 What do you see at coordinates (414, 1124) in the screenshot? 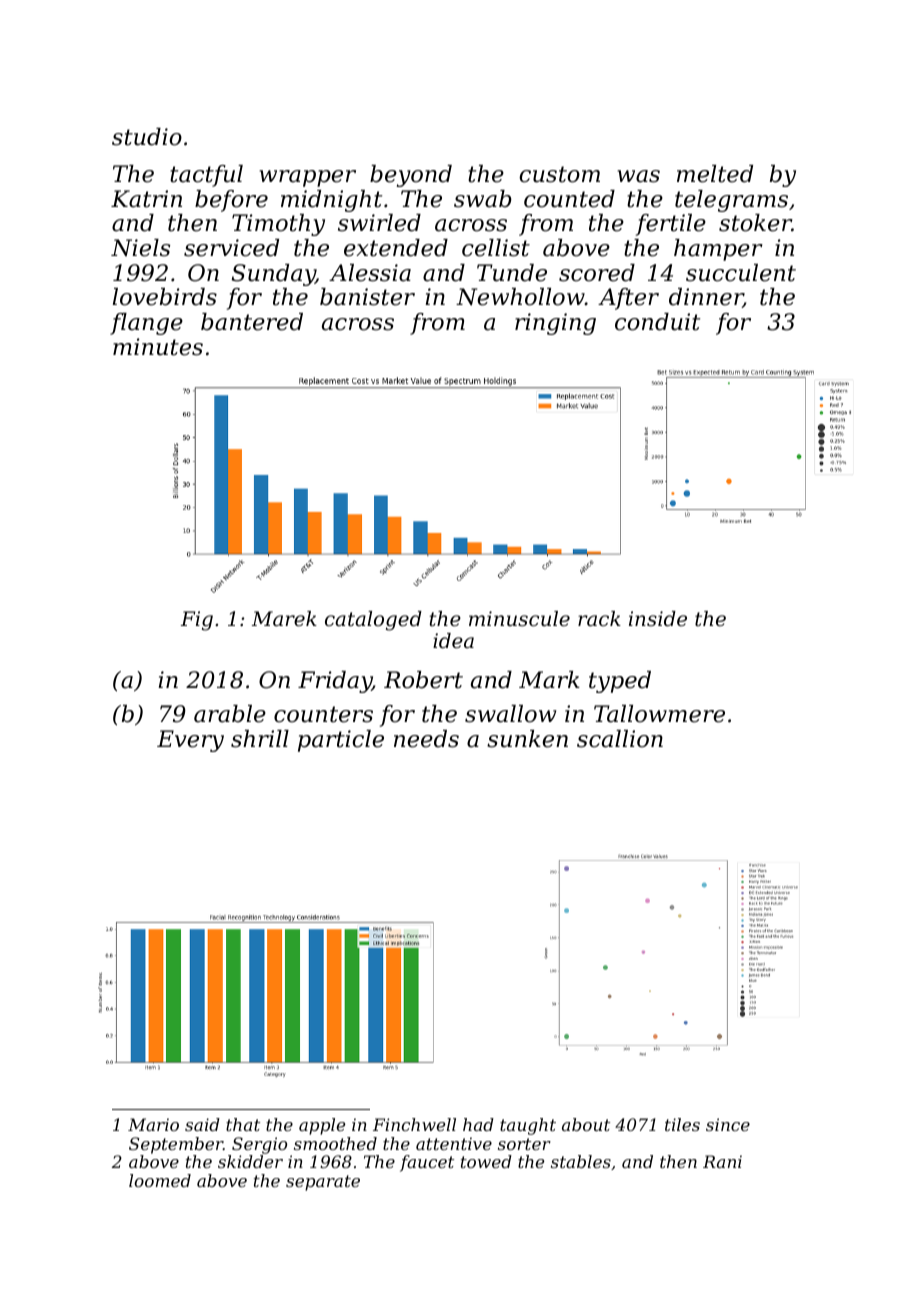
I see `Finchwell` at bounding box center [414, 1124].
